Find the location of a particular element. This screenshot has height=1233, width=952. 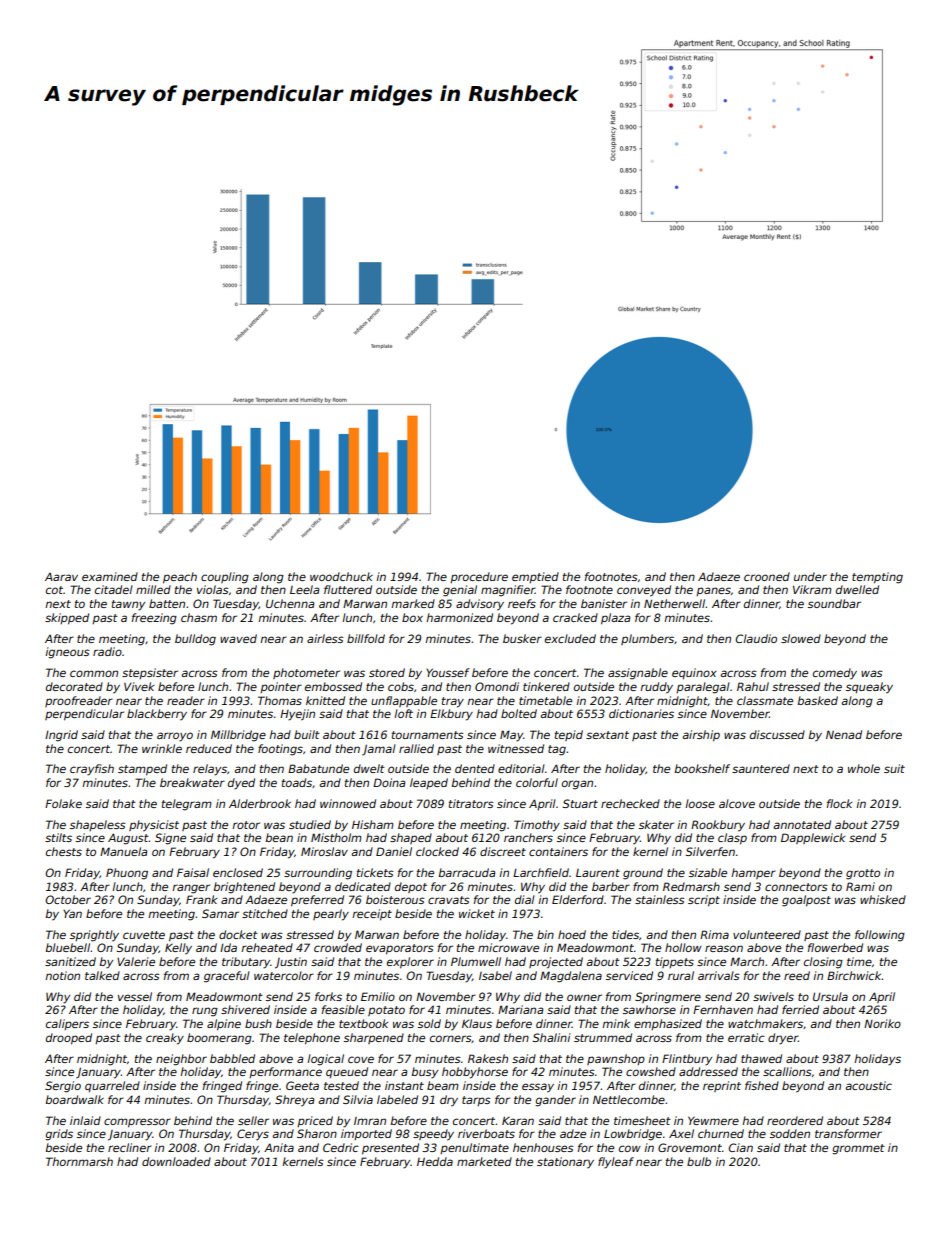

watchmakers is located at coordinates (765, 1023).
